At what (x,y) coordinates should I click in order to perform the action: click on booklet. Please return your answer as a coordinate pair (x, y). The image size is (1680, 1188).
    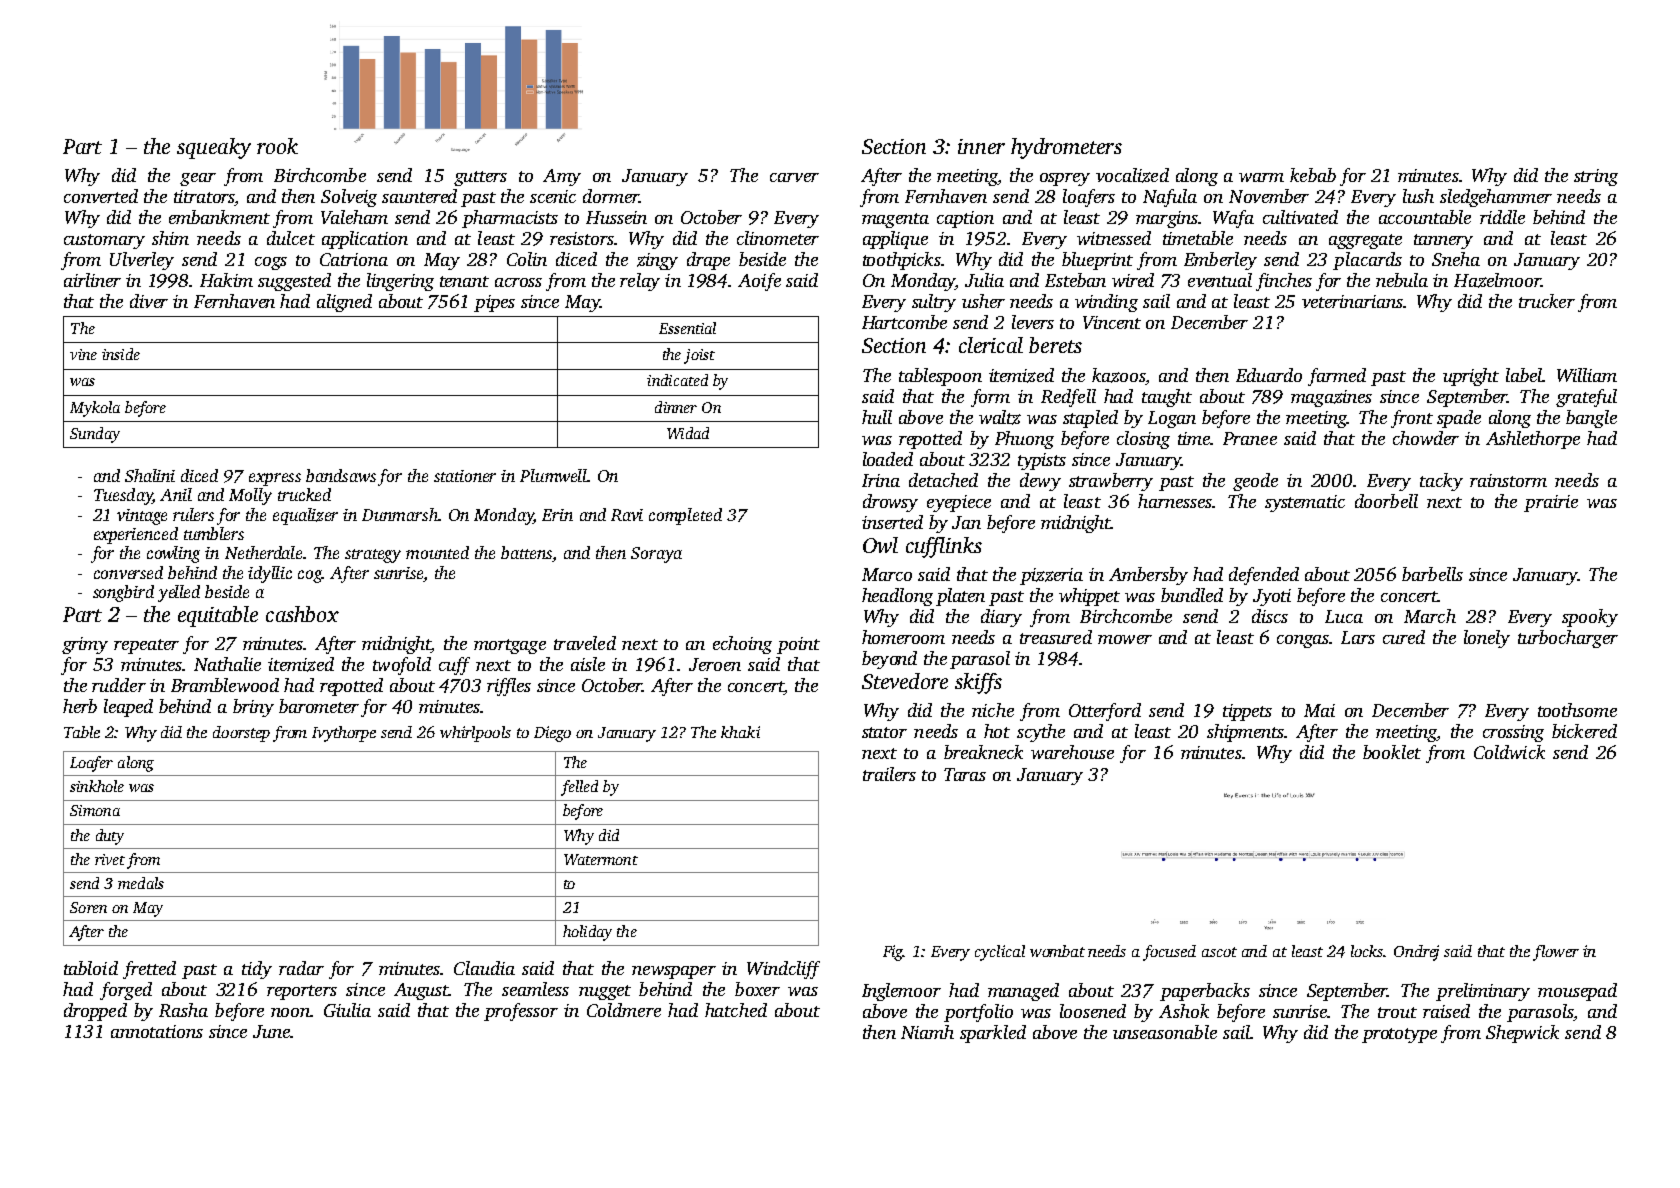
    Looking at the image, I should click on (1392, 752).
